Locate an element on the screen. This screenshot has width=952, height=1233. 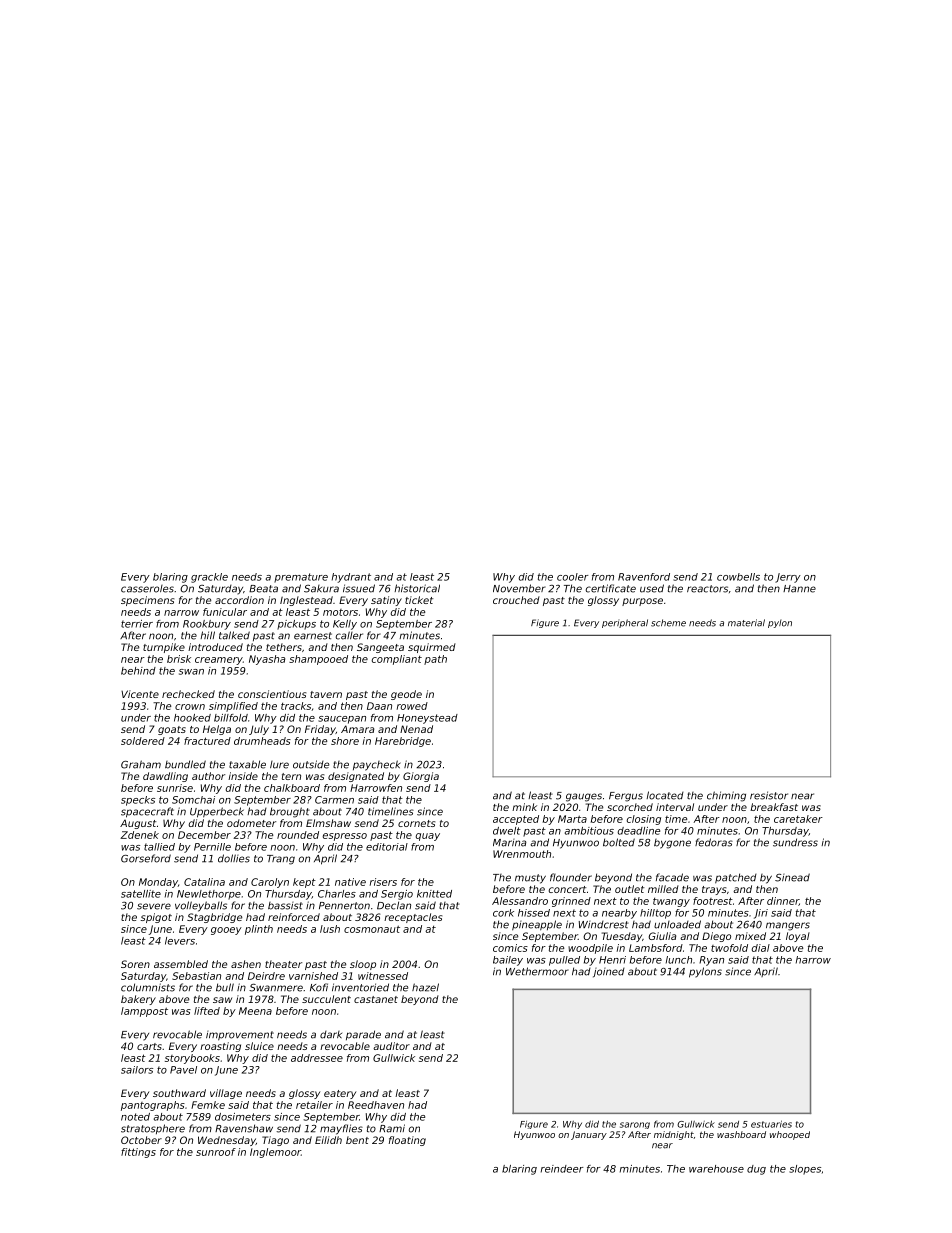
dawdling is located at coordinates (165, 777).
